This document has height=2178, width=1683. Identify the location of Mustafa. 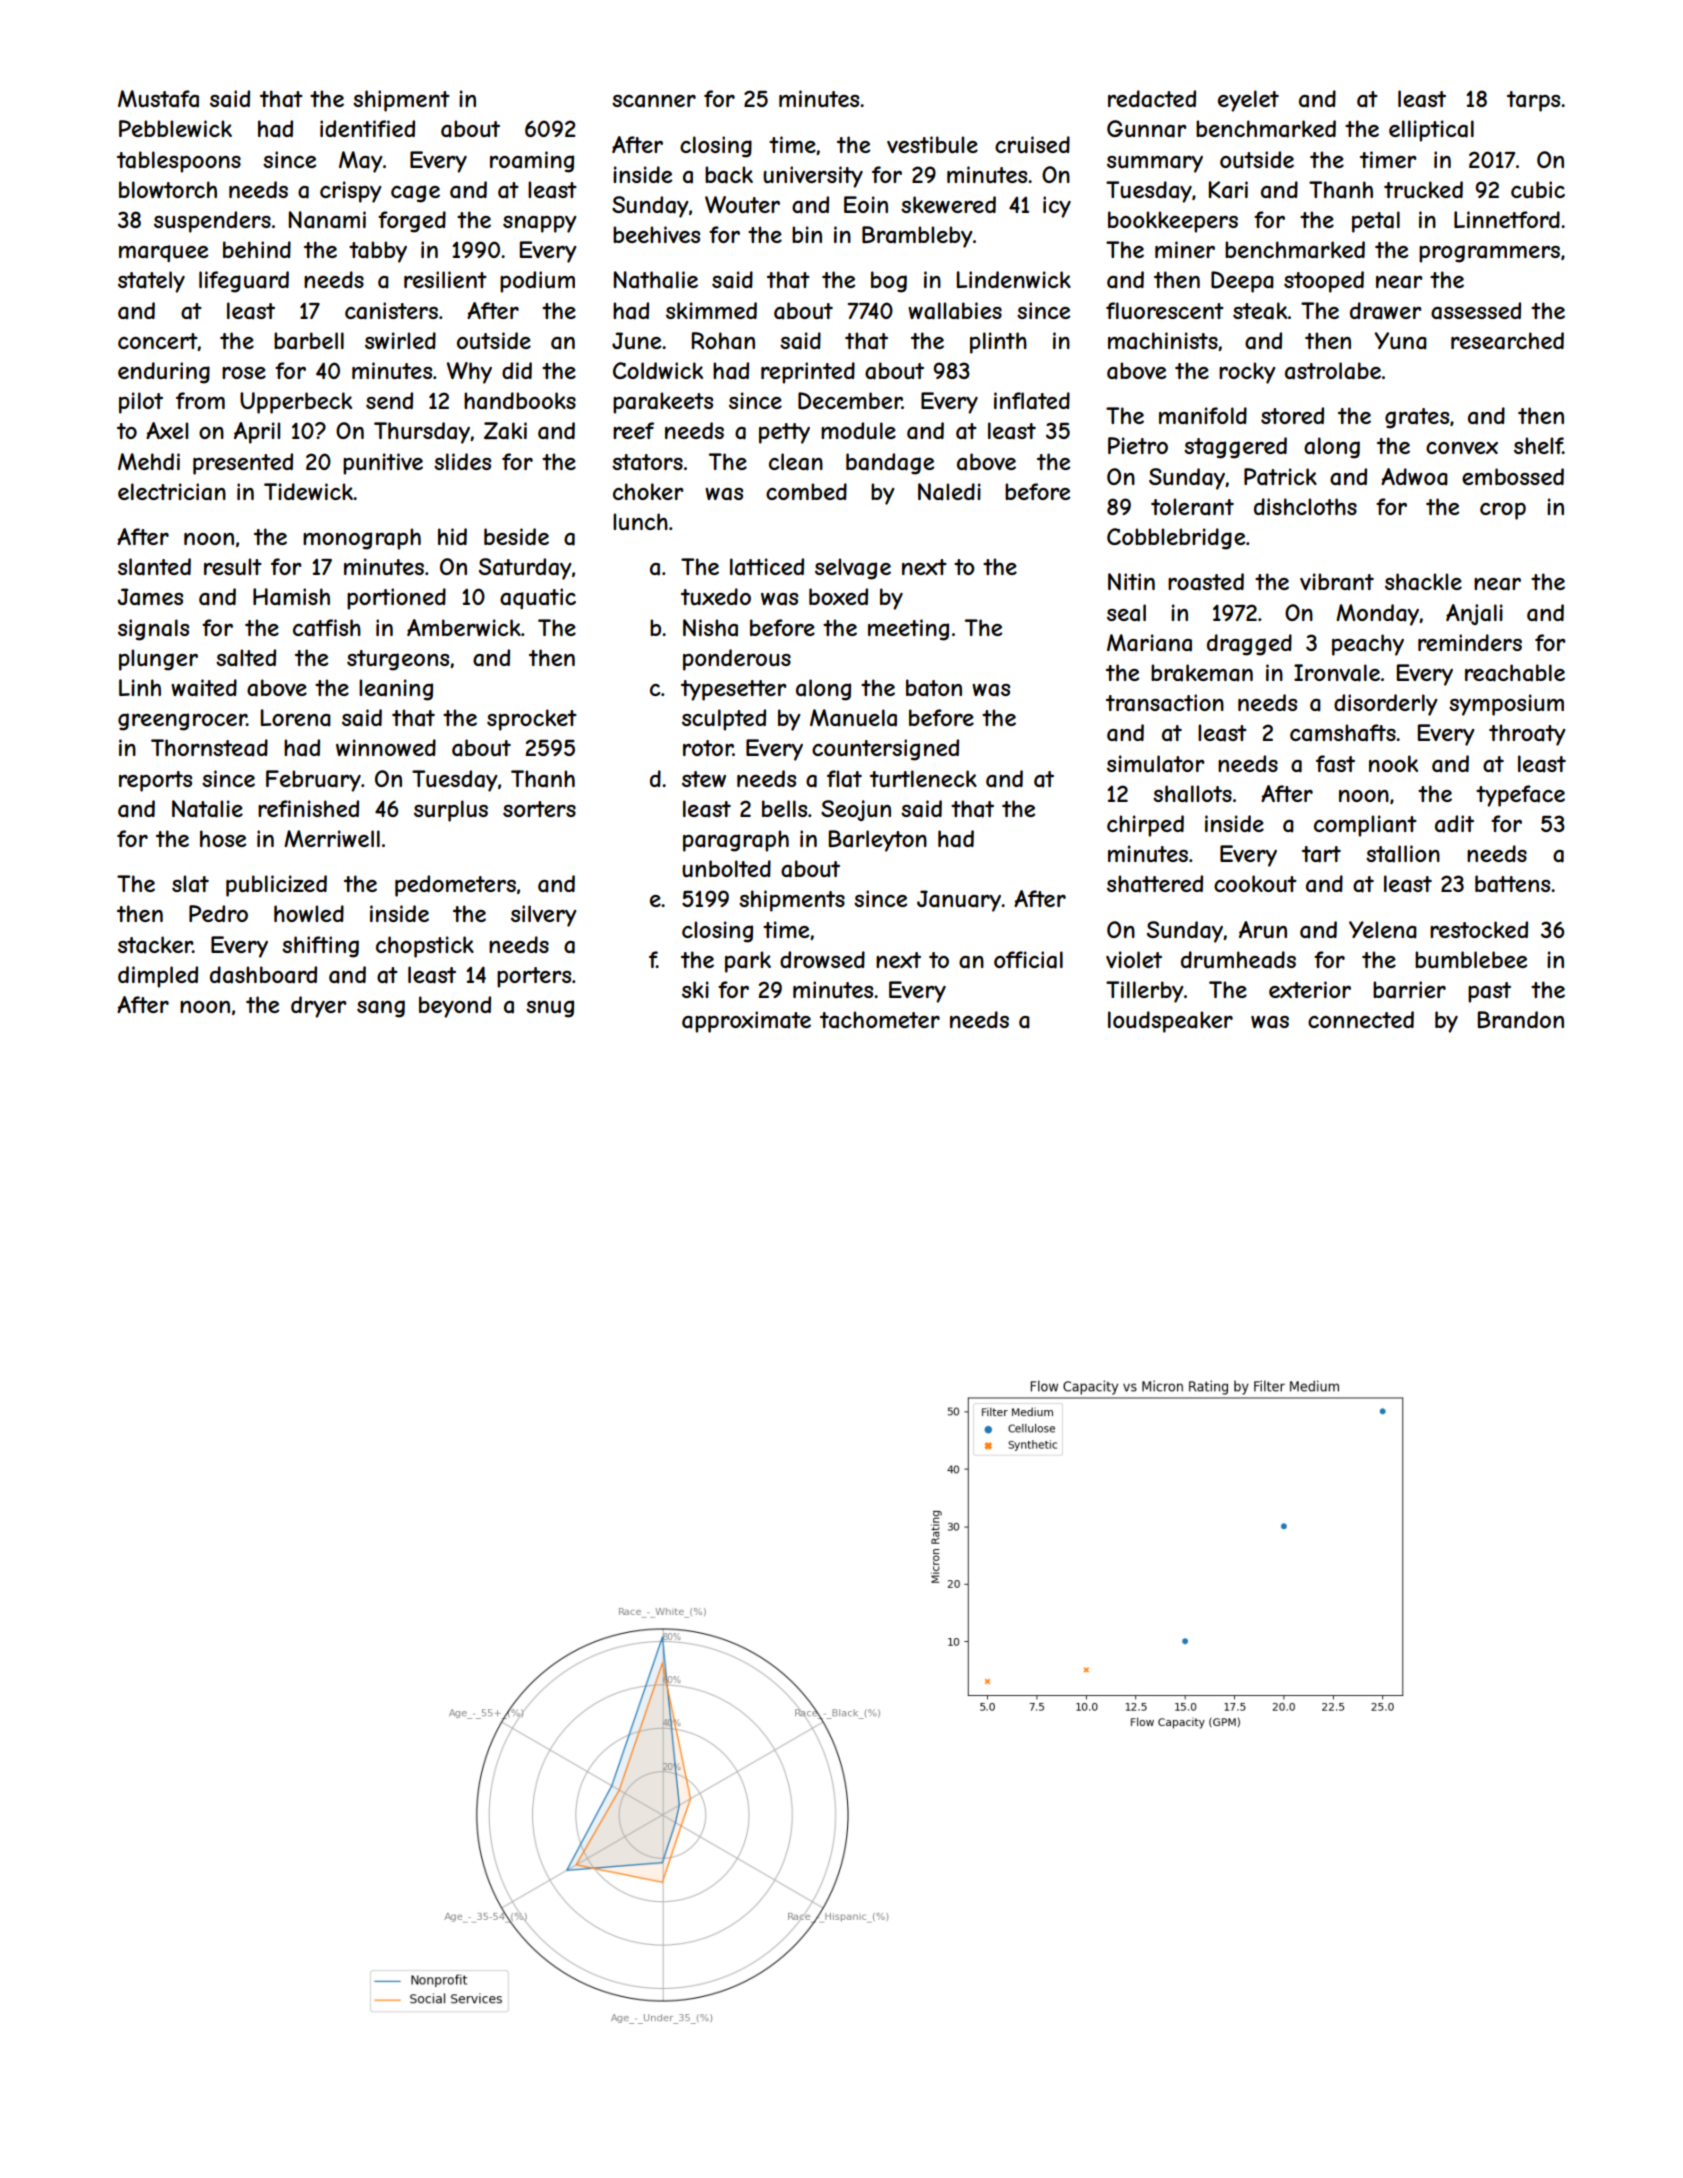
(158, 99).
